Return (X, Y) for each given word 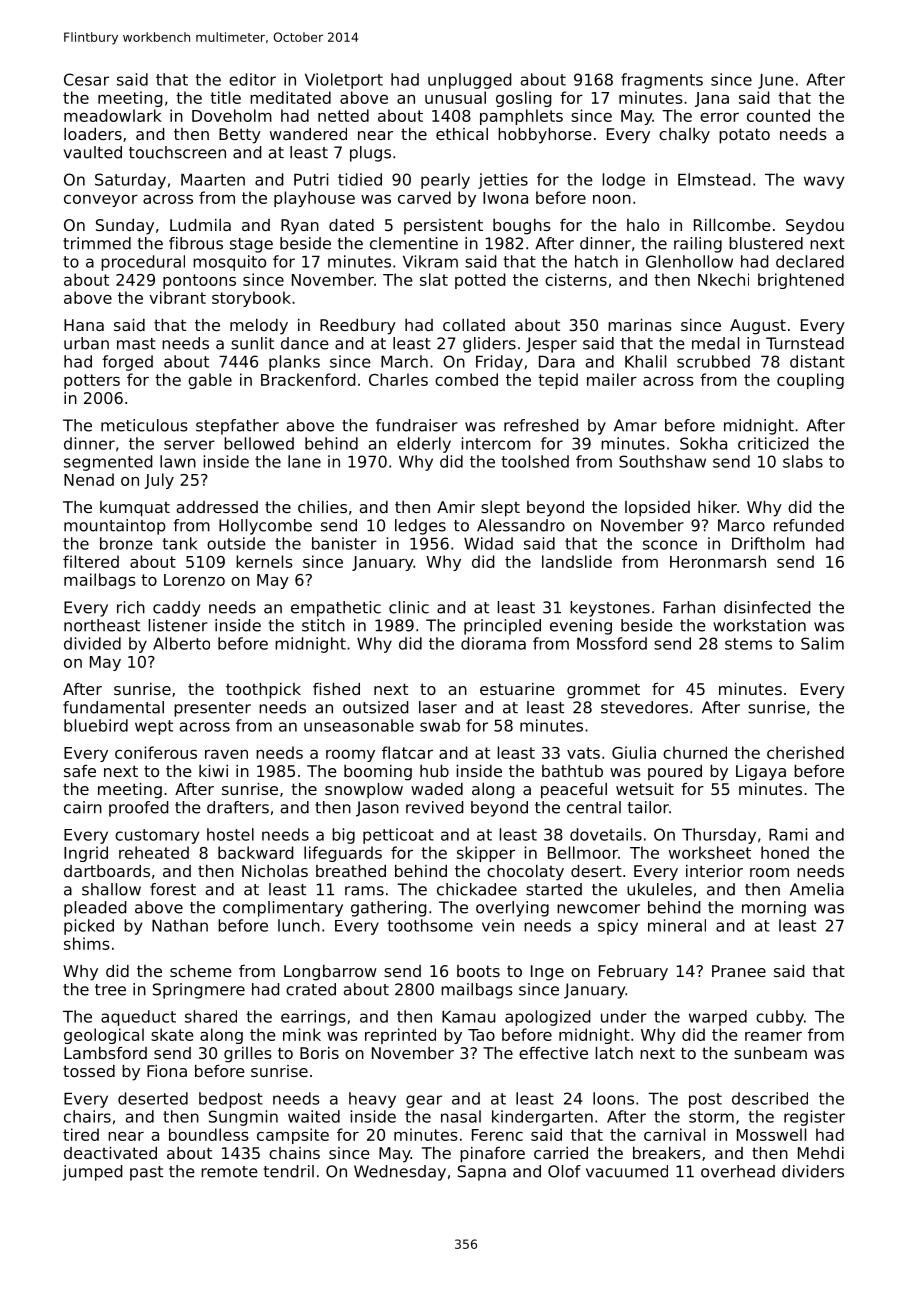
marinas (640, 325)
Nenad (89, 479)
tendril (289, 1171)
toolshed (535, 461)
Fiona (167, 1071)
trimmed (97, 243)
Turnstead (805, 343)
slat (434, 279)
